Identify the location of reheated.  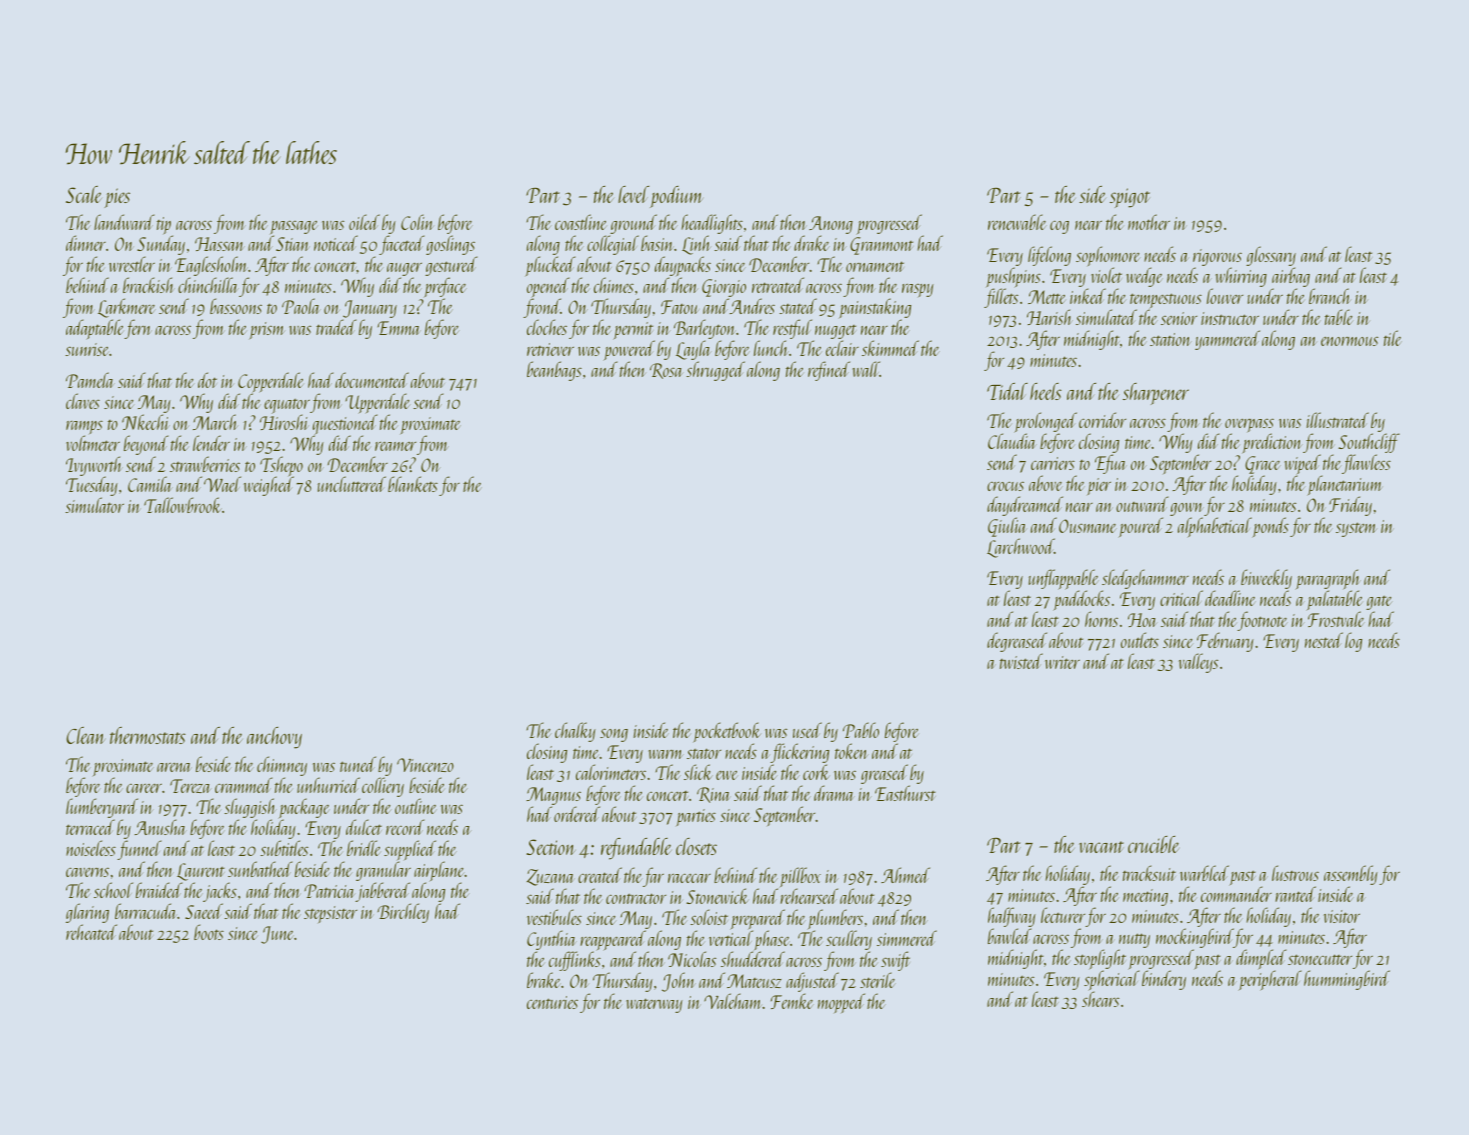
(91, 932).
